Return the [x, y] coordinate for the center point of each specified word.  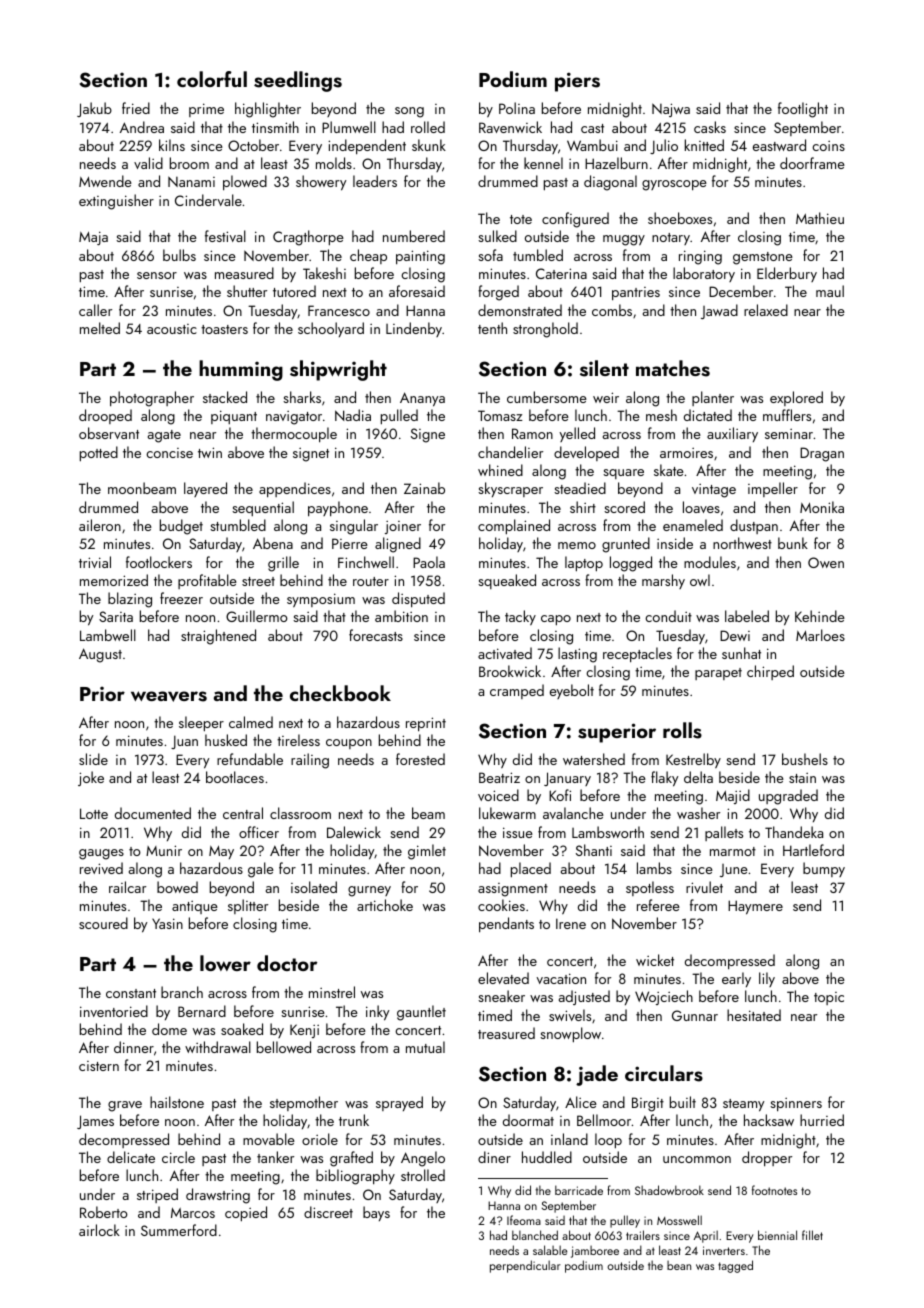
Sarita [116, 616]
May [221, 852]
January [567, 779]
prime [206, 110]
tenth [492, 328]
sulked [497, 236]
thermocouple [294, 434]
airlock [99, 1230]
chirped [770, 672]
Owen [826, 562]
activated [505, 653]
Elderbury [787, 274]
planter [713, 398]
